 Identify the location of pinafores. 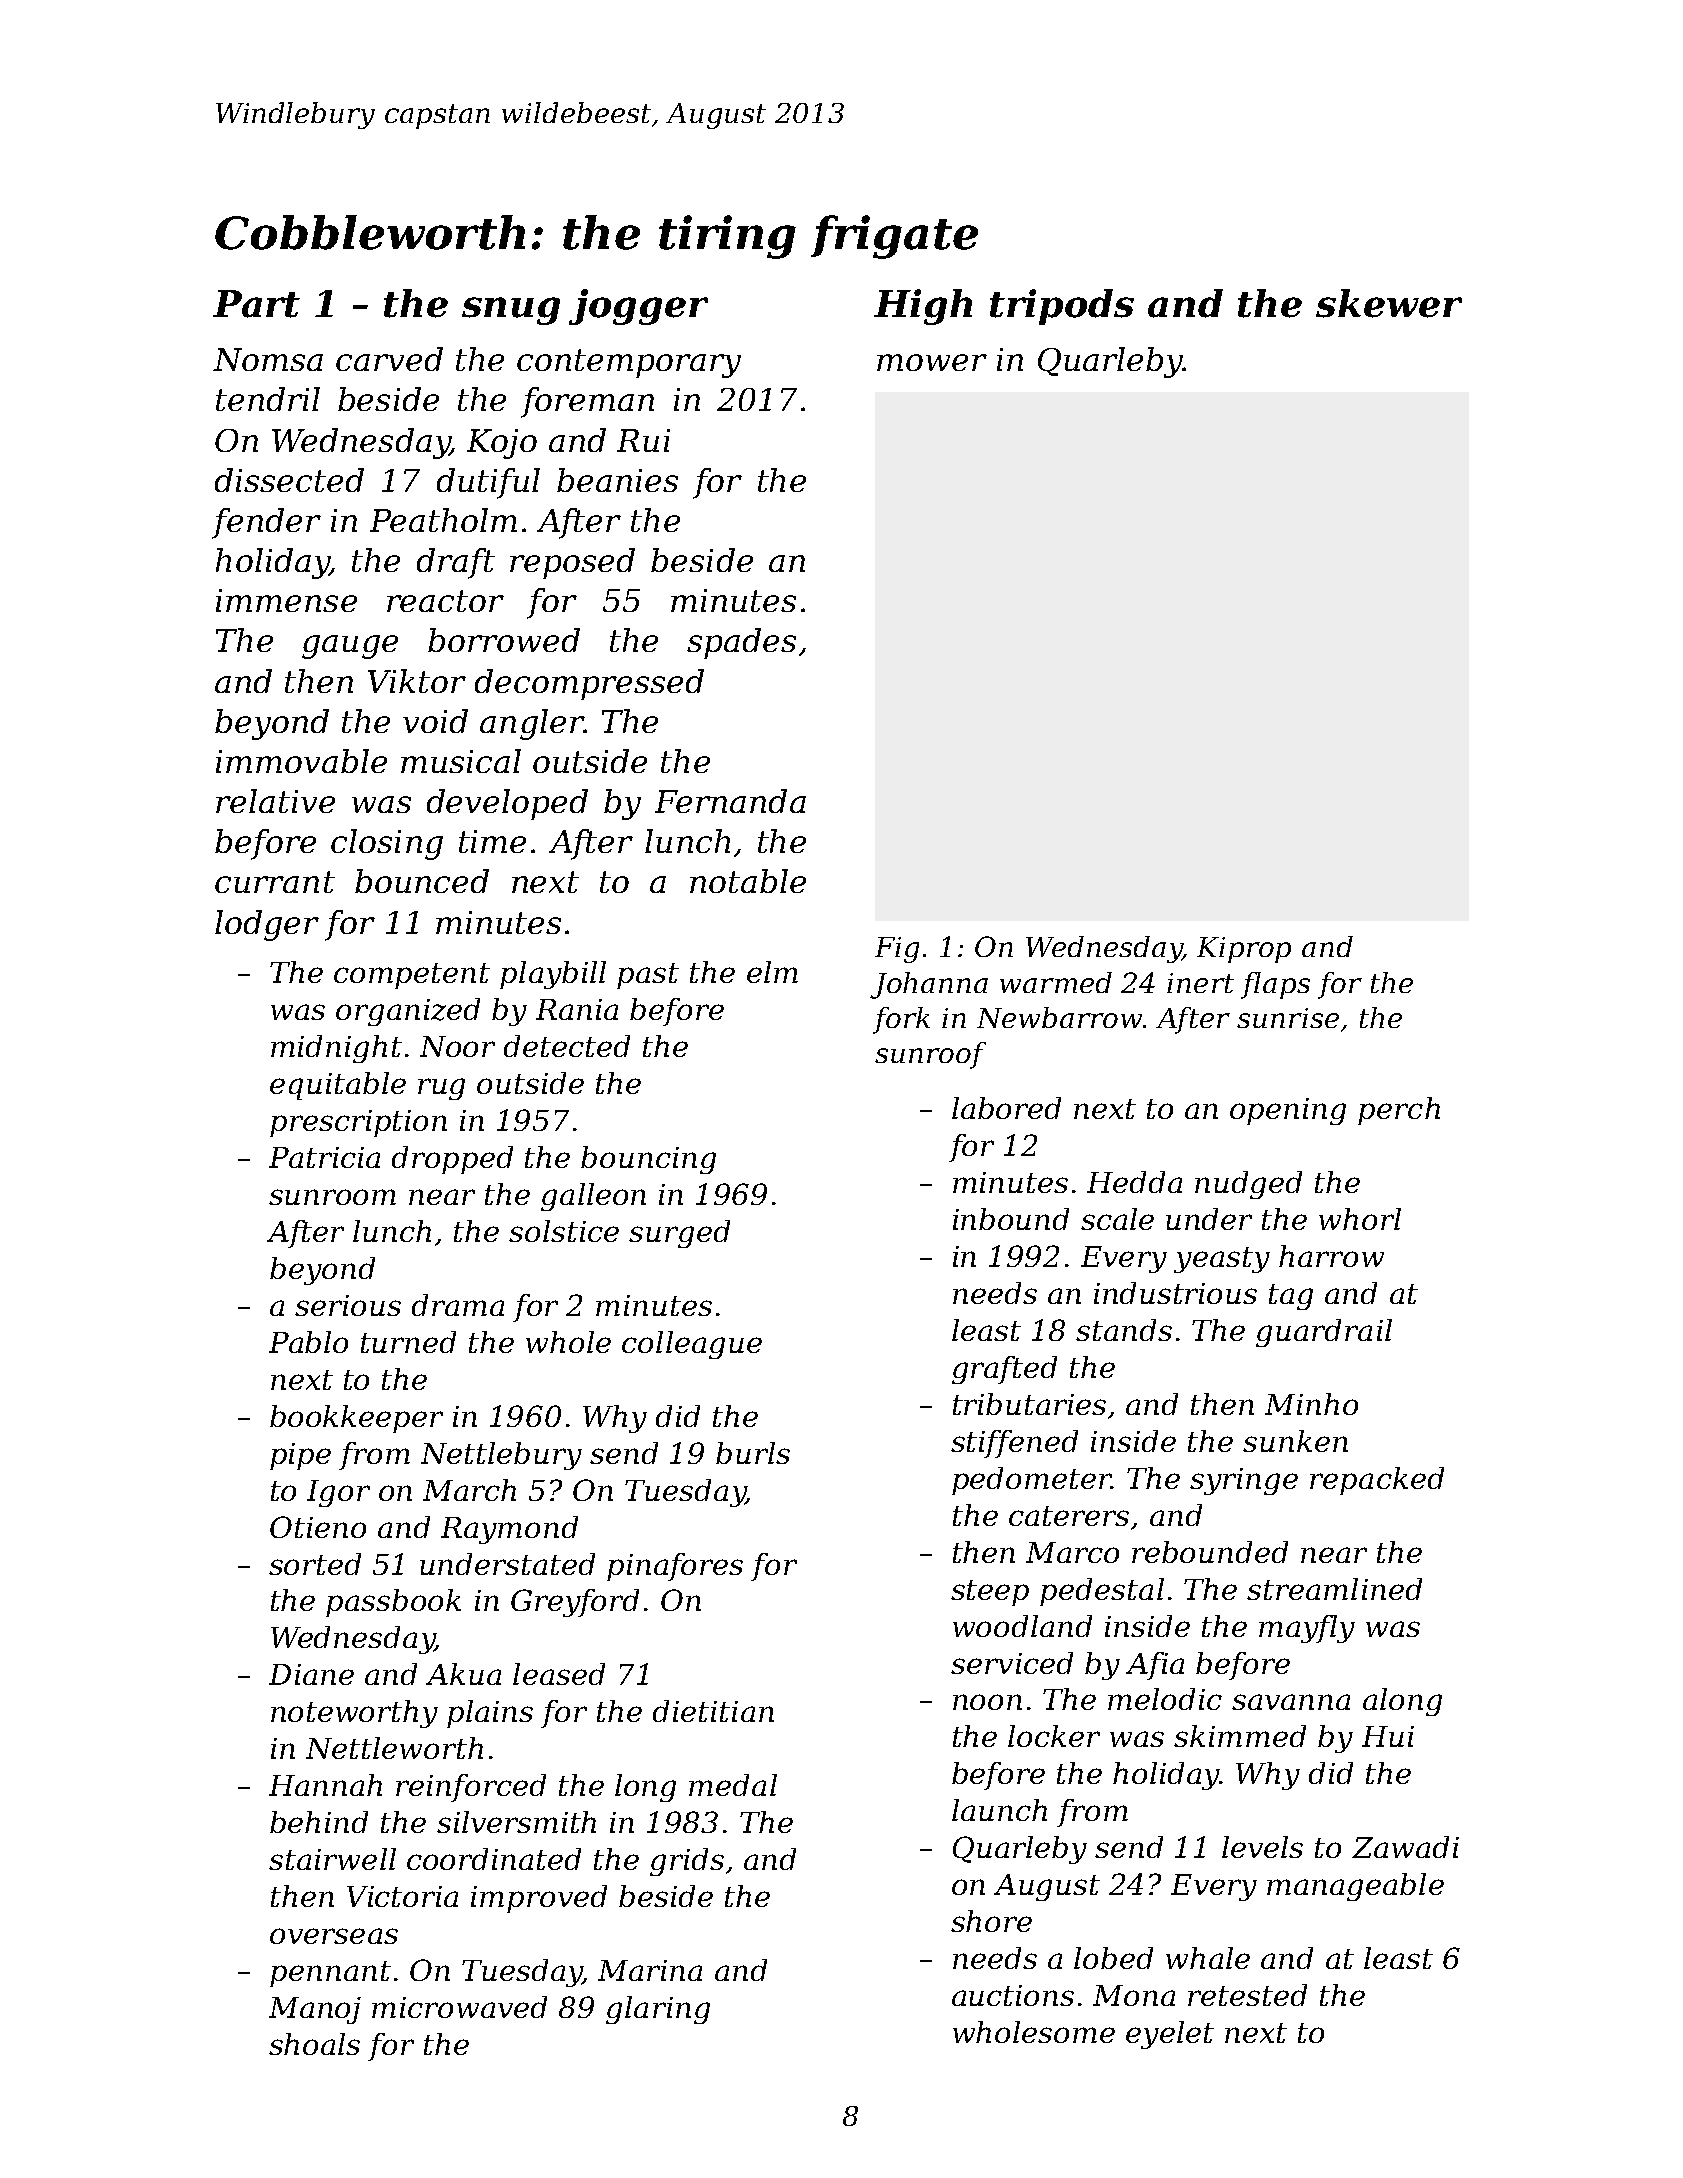
(675, 1567).
